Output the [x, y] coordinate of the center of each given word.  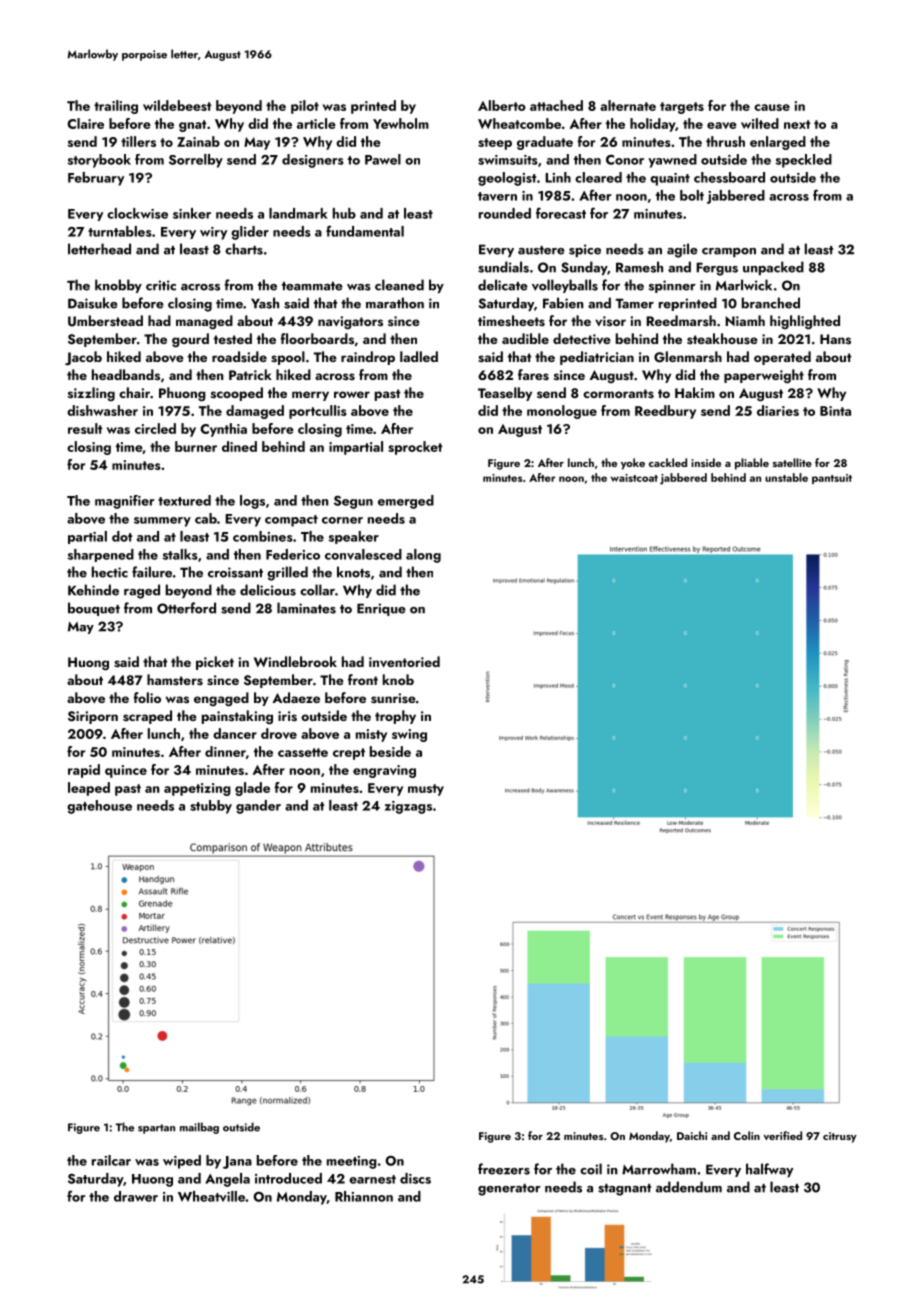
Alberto [502, 105]
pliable [752, 464]
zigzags [408, 807]
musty [426, 790]
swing [409, 735]
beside [390, 751]
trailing [116, 107]
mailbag [199, 1128]
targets [682, 108]
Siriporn [93, 717]
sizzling [91, 394]
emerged [406, 502]
